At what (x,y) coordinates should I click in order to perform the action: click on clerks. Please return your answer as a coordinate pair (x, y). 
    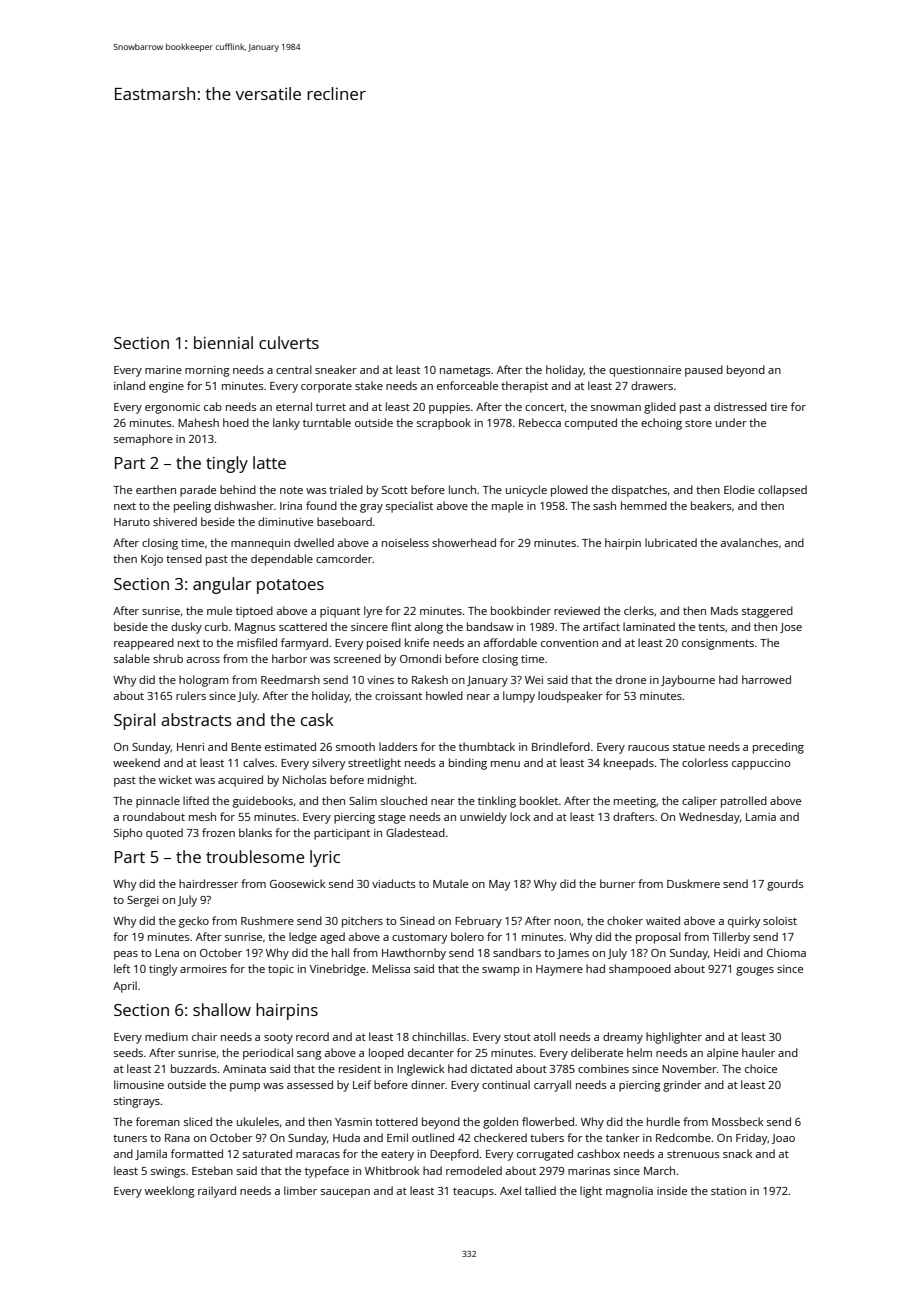
    Looking at the image, I should click on (639, 610).
